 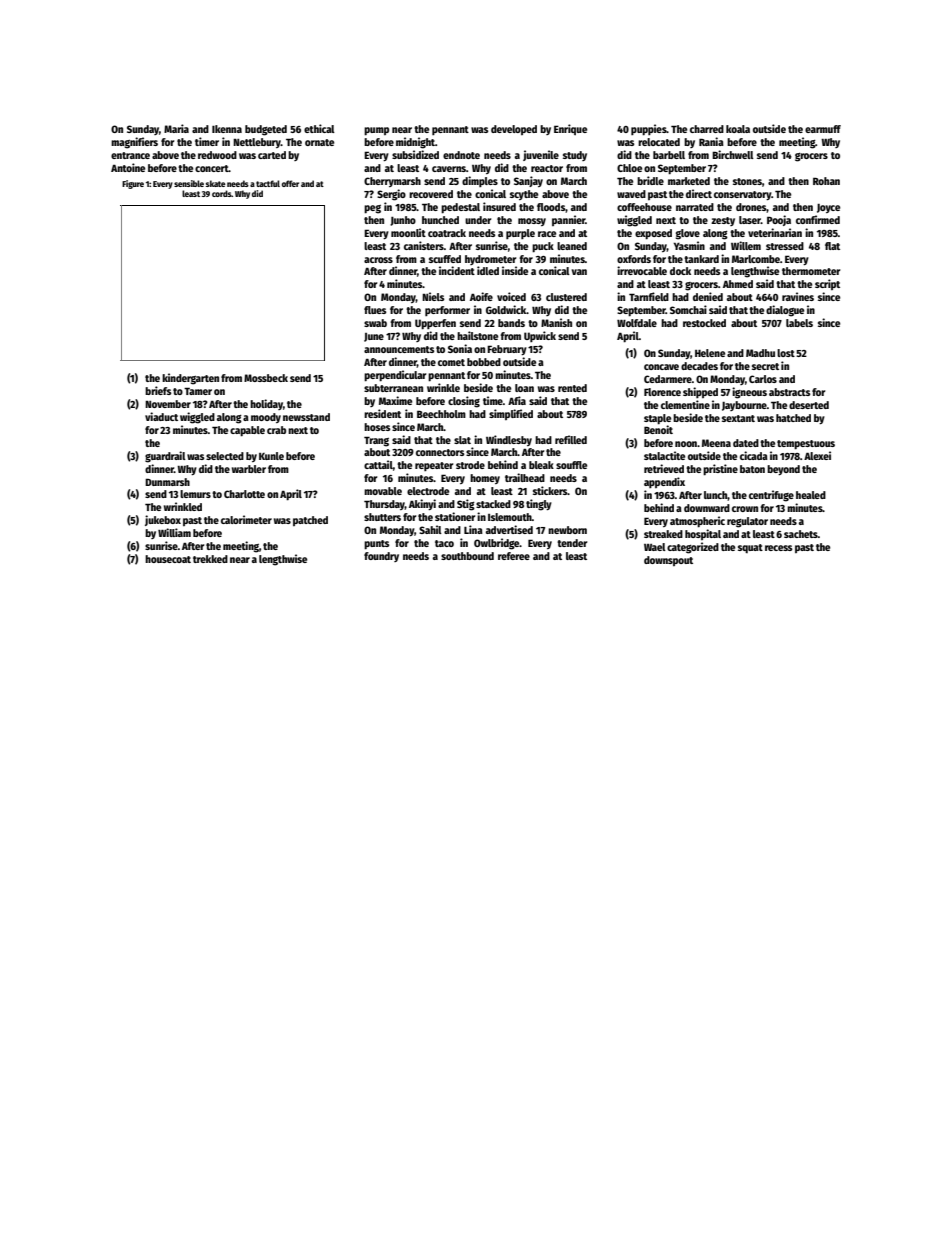 What do you see at coordinates (823, 129) in the image?
I see `earmuff` at bounding box center [823, 129].
